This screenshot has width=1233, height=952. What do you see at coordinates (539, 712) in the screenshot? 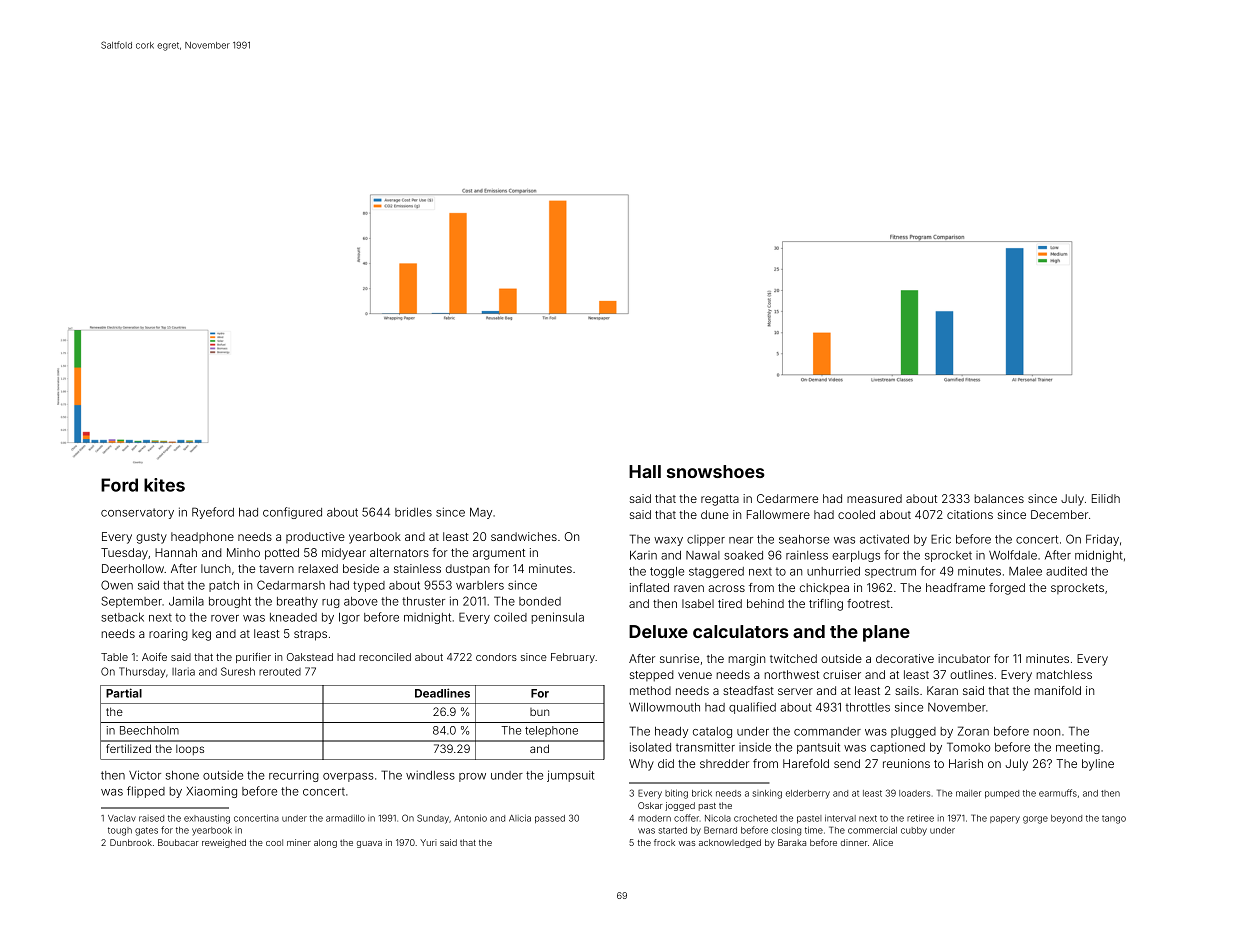
I see `bun` at bounding box center [539, 712].
